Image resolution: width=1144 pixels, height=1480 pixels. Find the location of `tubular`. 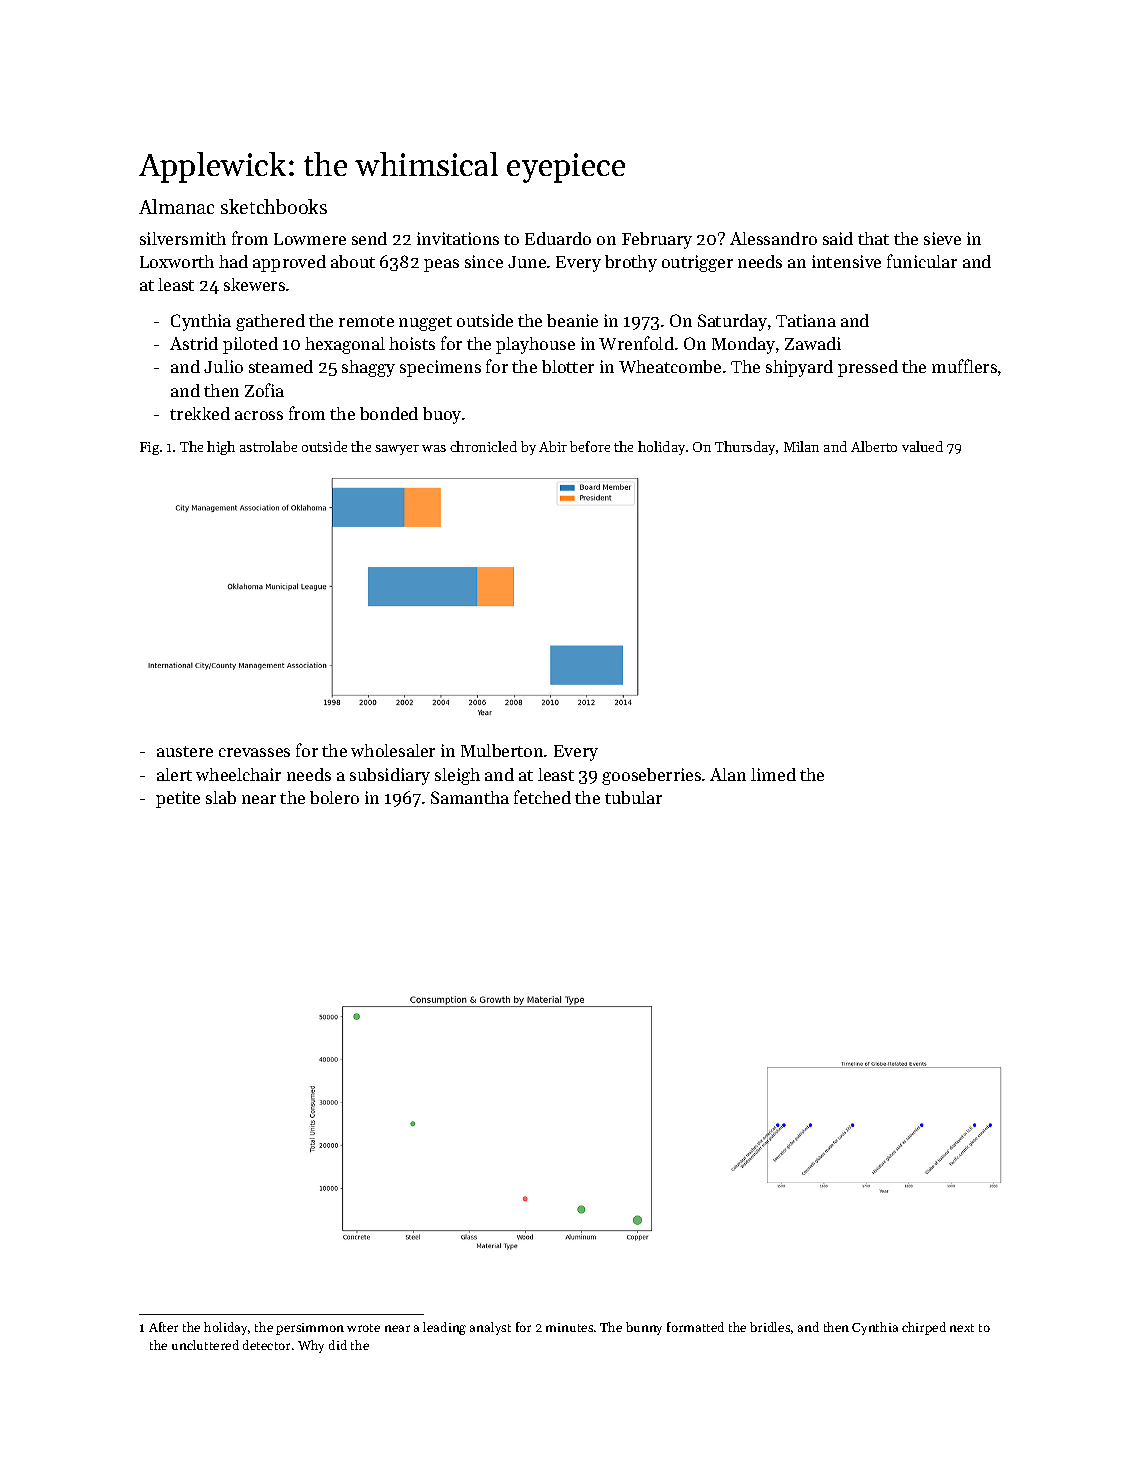

tubular is located at coordinates (633, 797).
